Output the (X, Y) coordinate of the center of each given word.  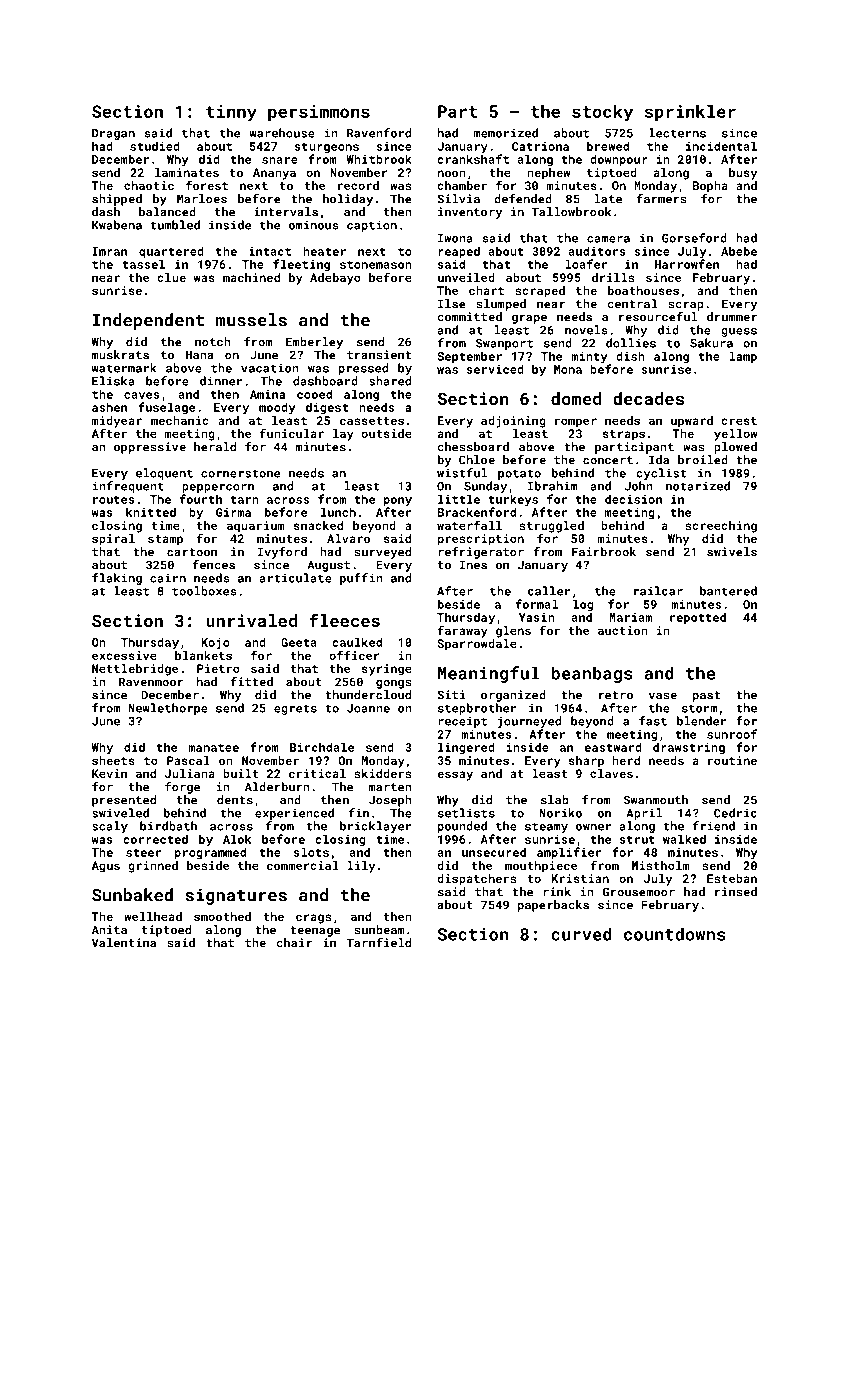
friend (714, 826)
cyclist (661, 474)
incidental (721, 146)
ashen (109, 407)
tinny (231, 113)
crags (313, 919)
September (469, 357)
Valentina (124, 943)
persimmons (319, 113)
